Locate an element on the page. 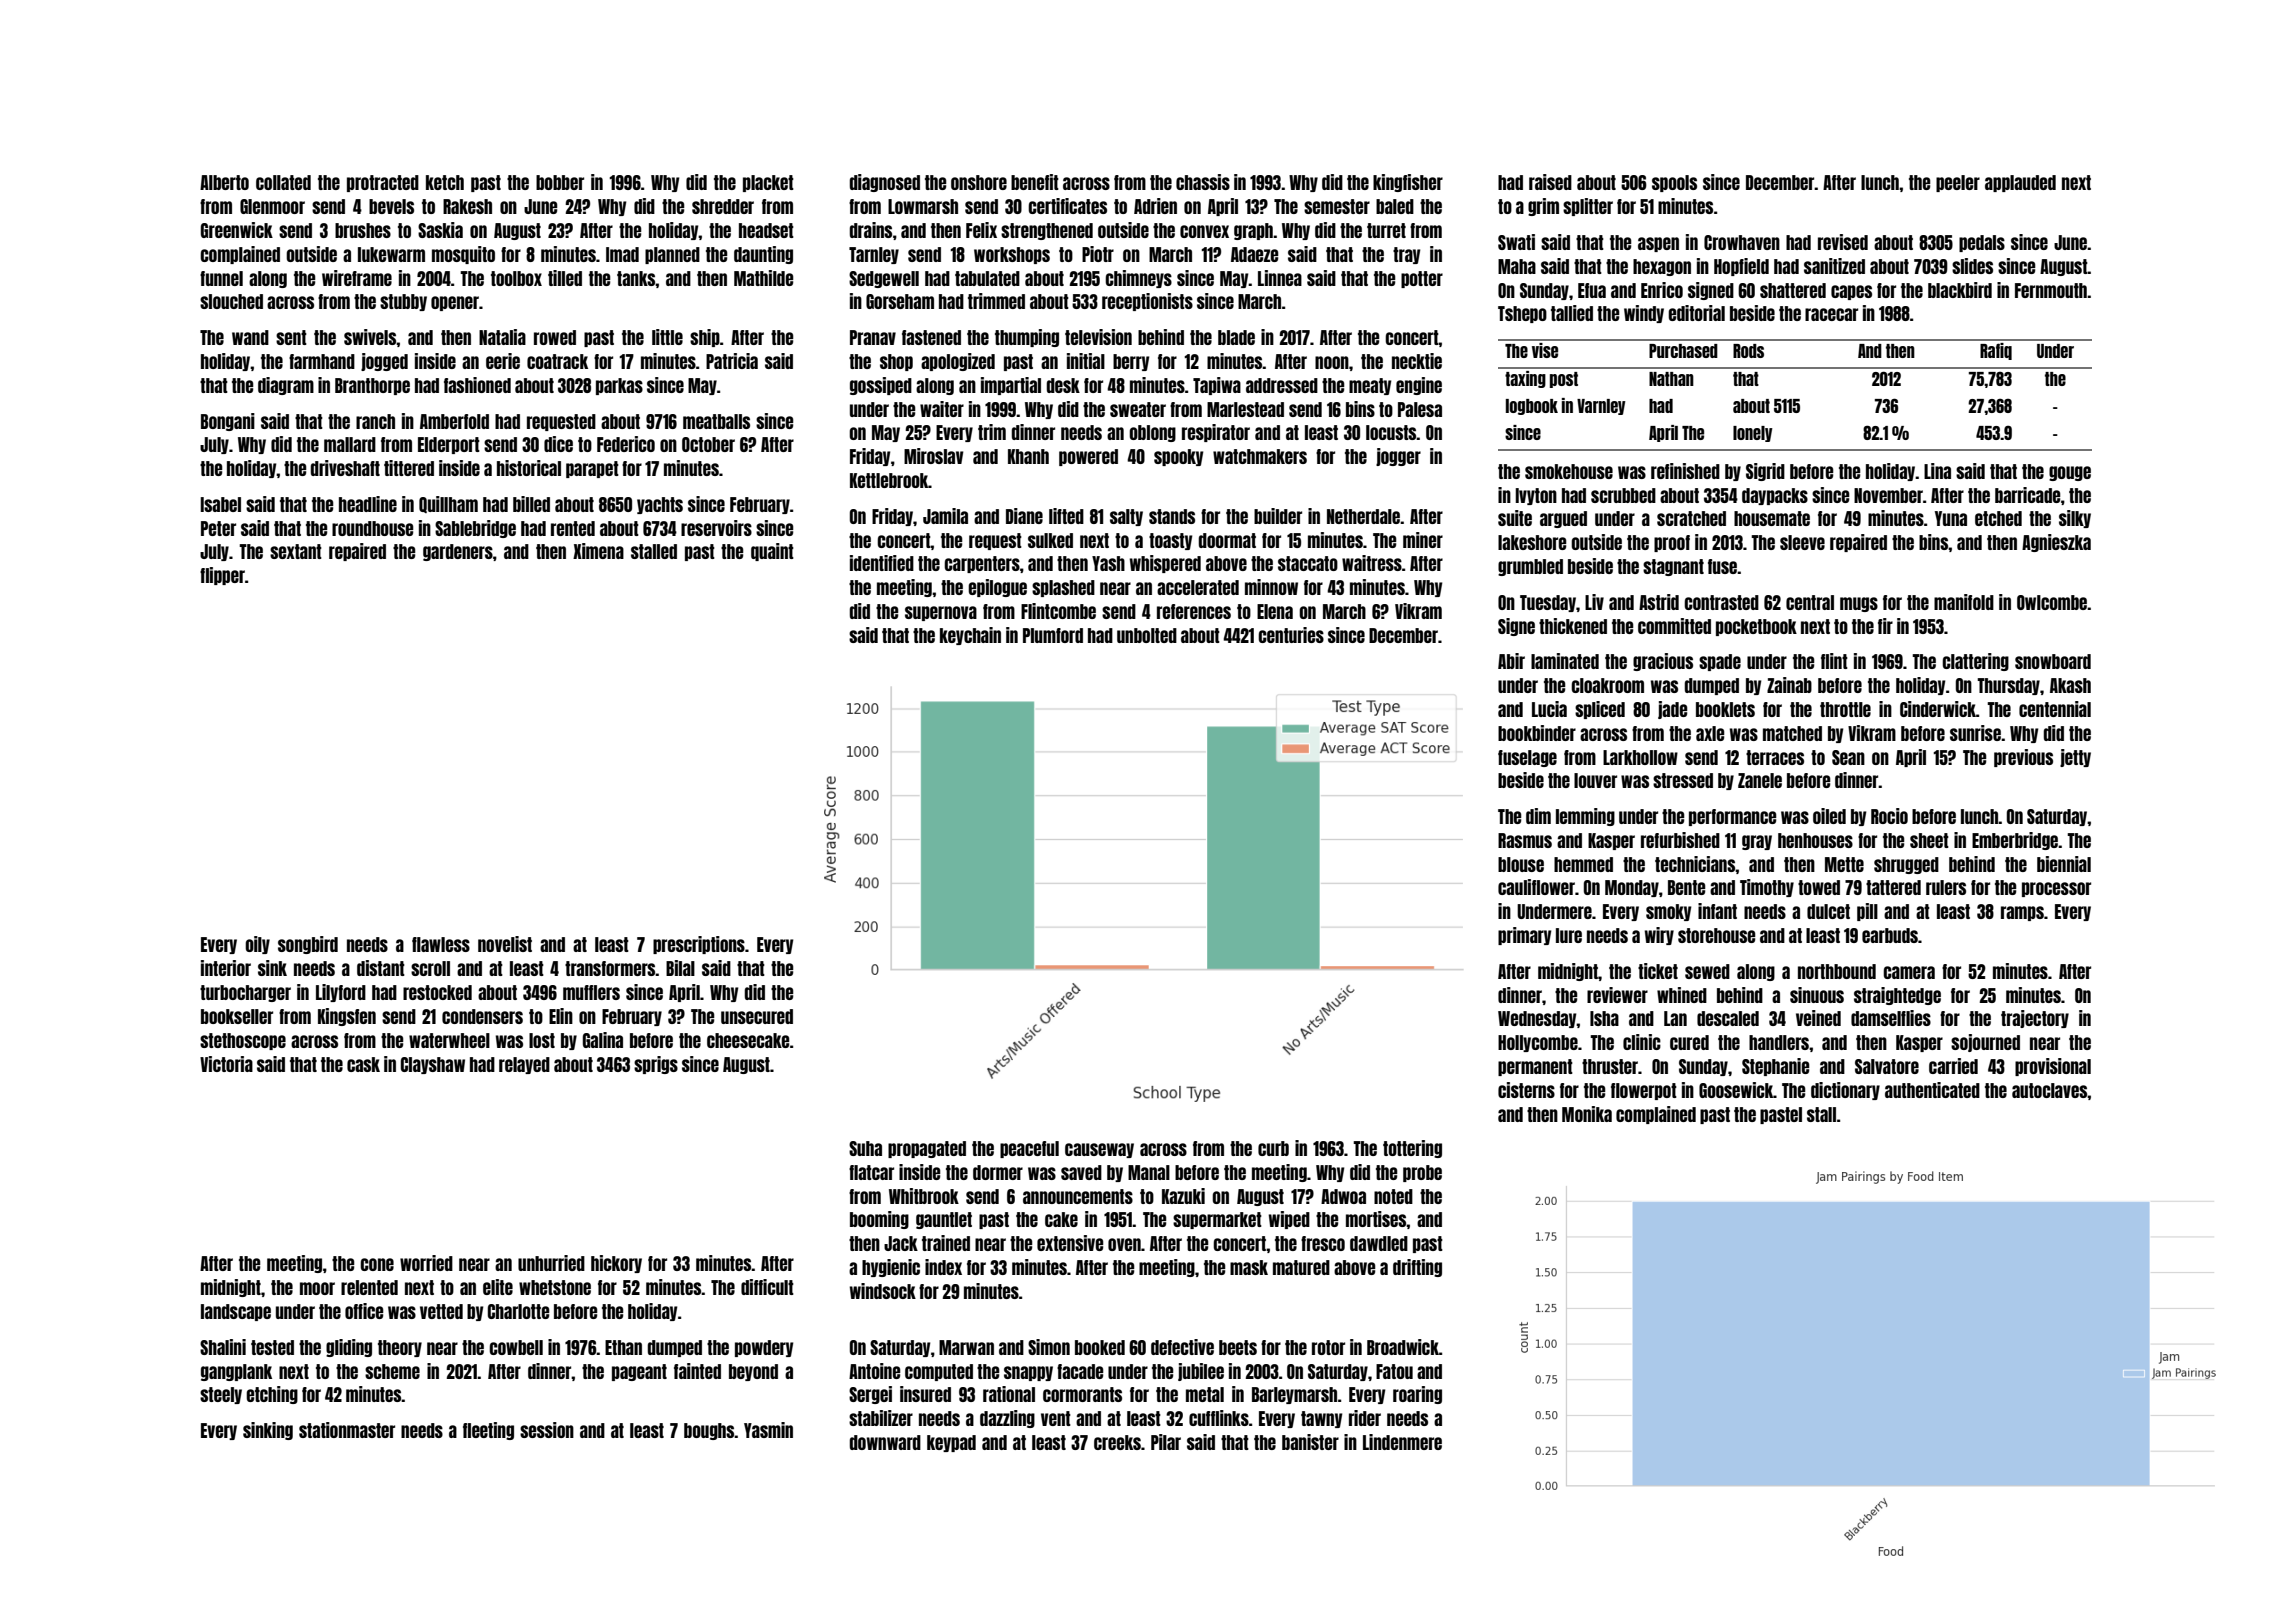  swivels is located at coordinates (370, 337).
